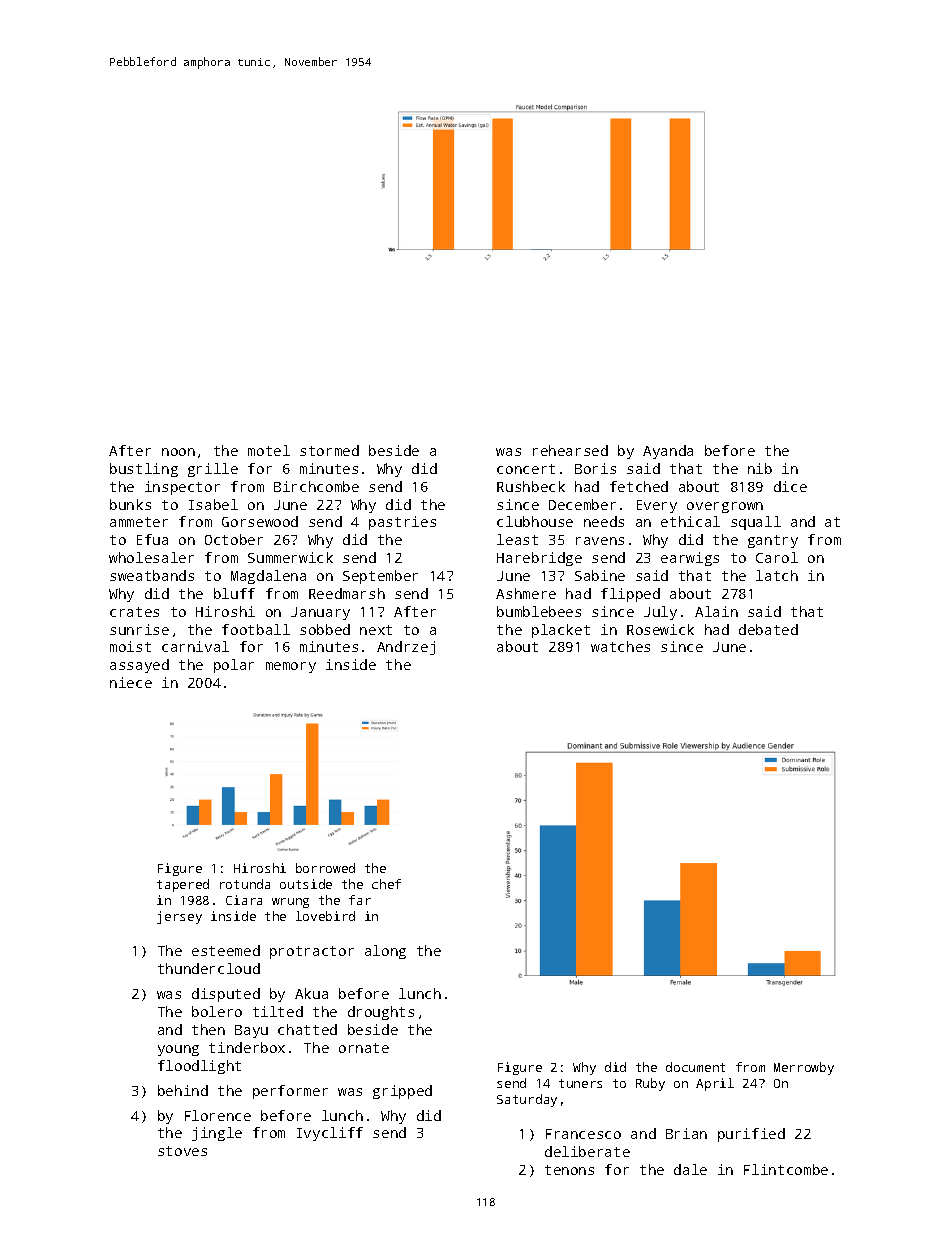  I want to click on chef, so click(386, 884).
